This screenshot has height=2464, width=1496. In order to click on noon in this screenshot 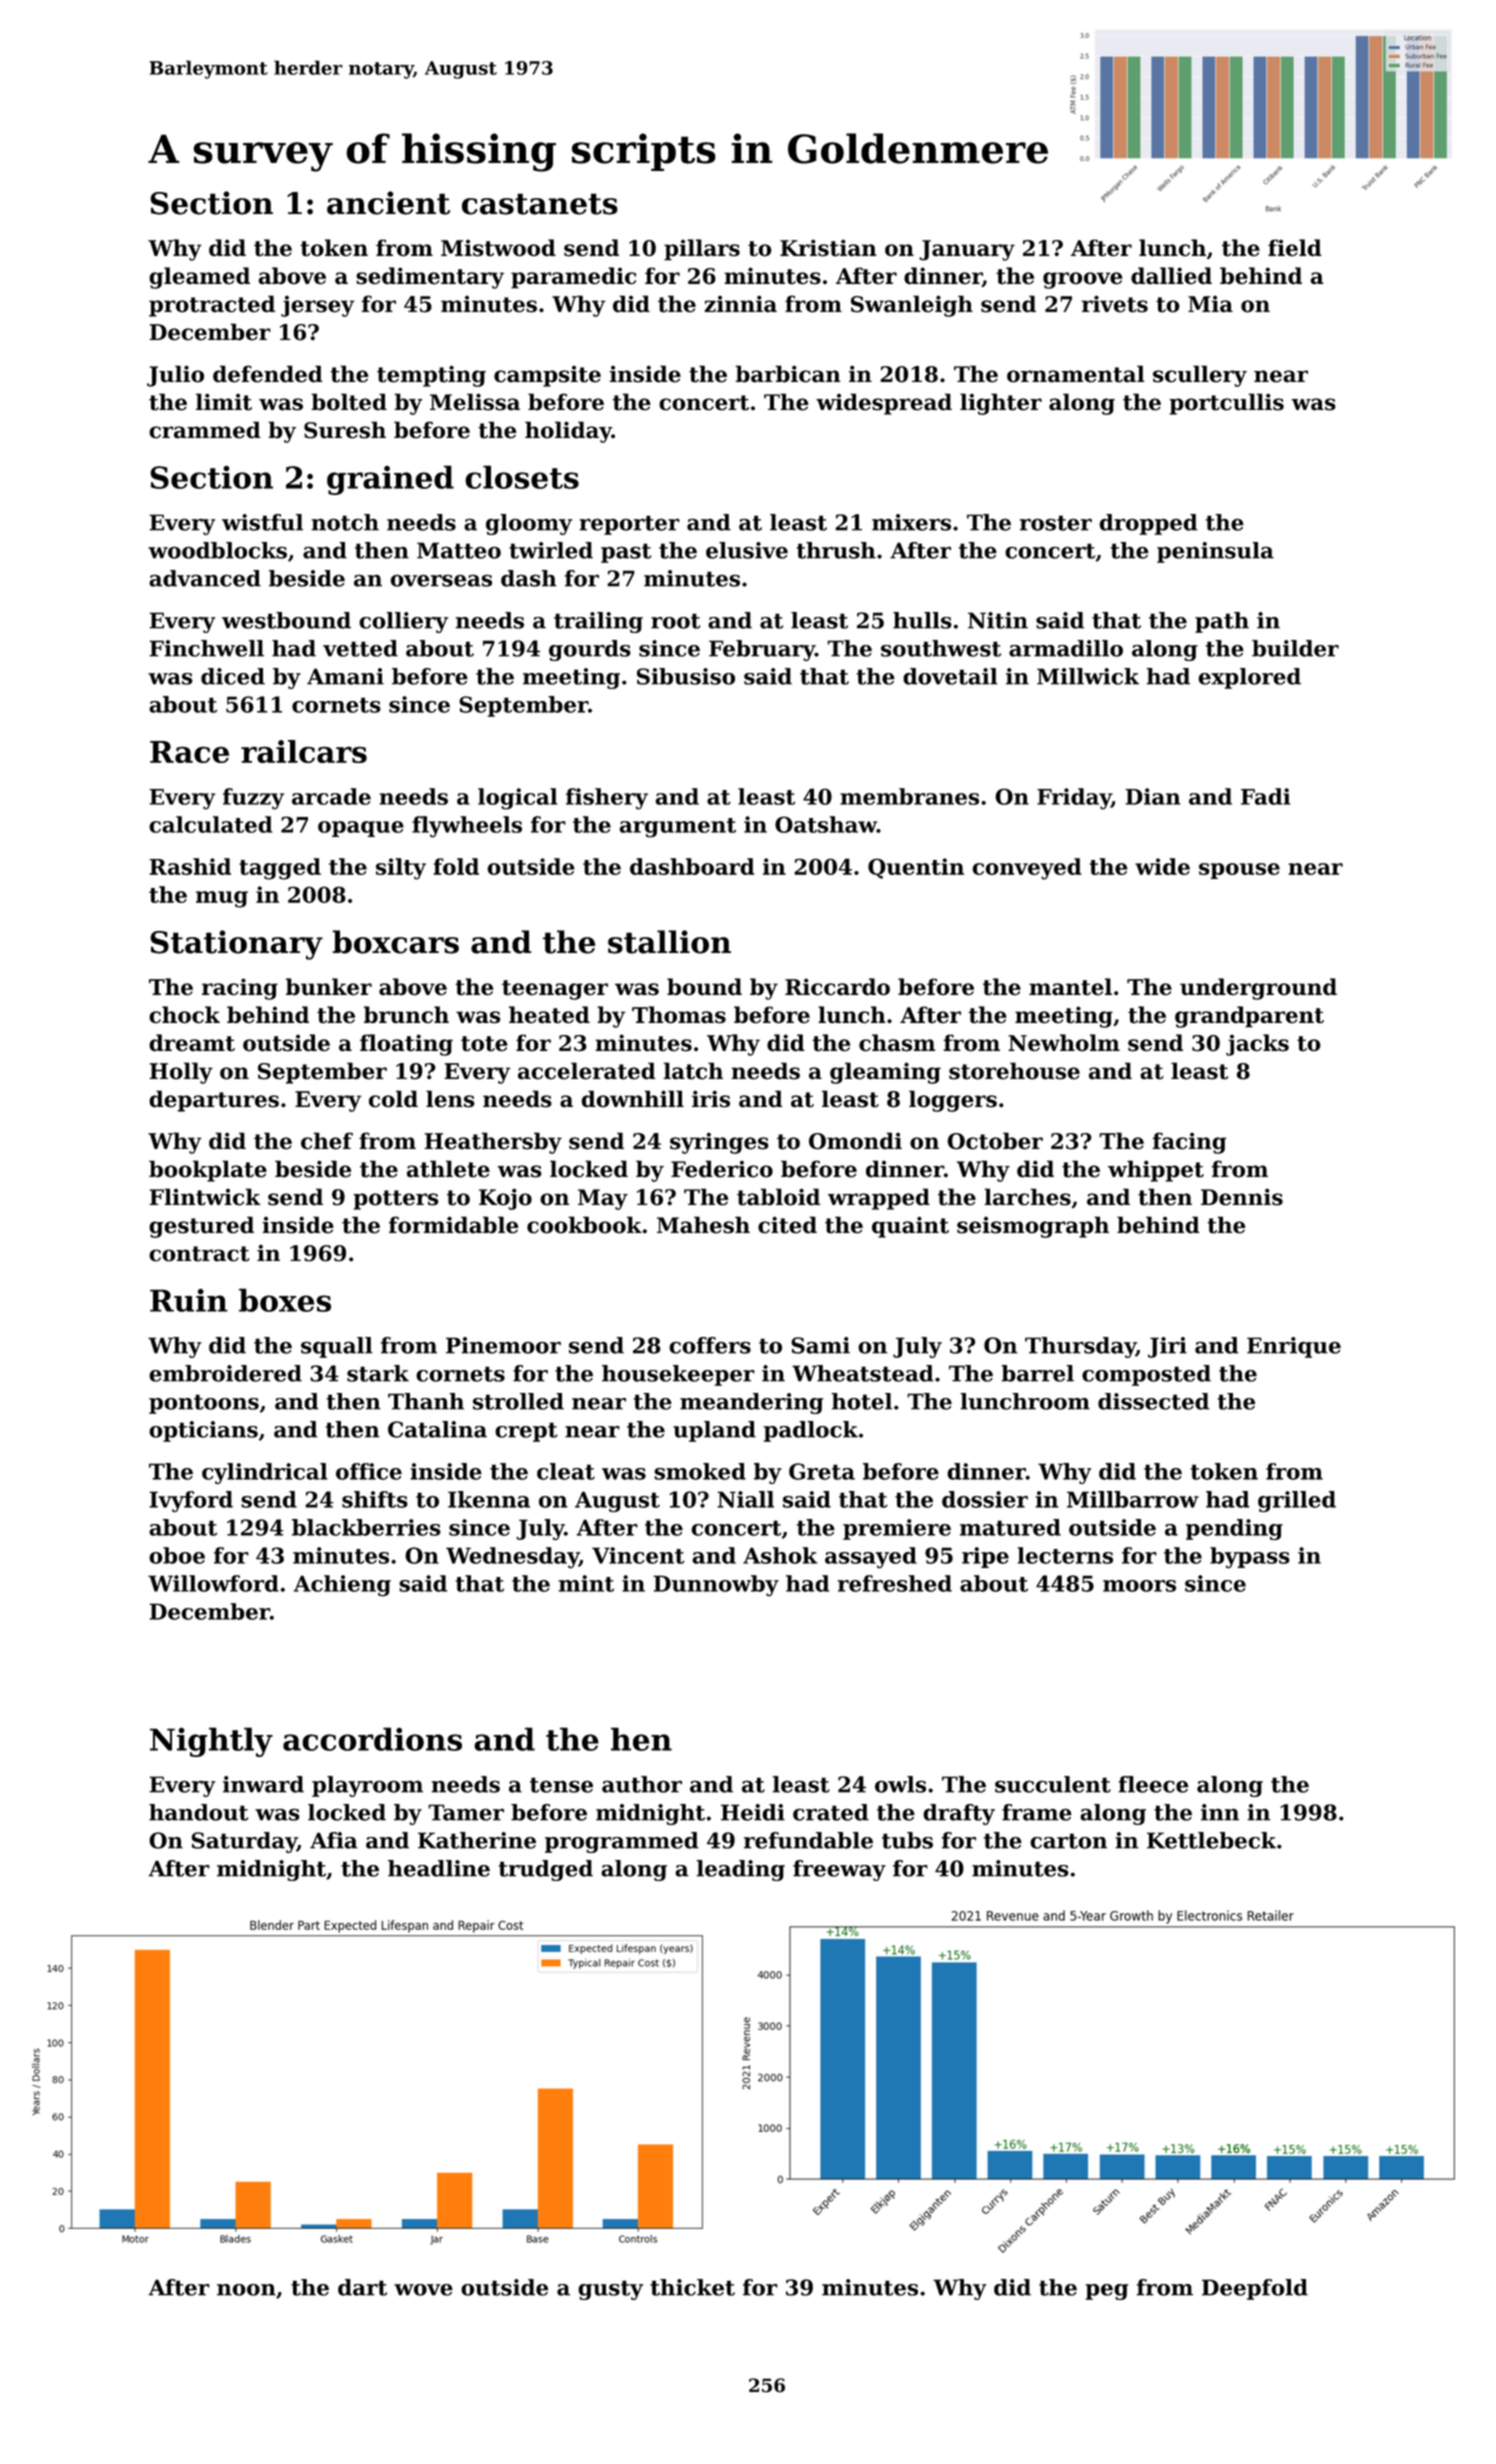, I will do `click(246, 2290)`.
